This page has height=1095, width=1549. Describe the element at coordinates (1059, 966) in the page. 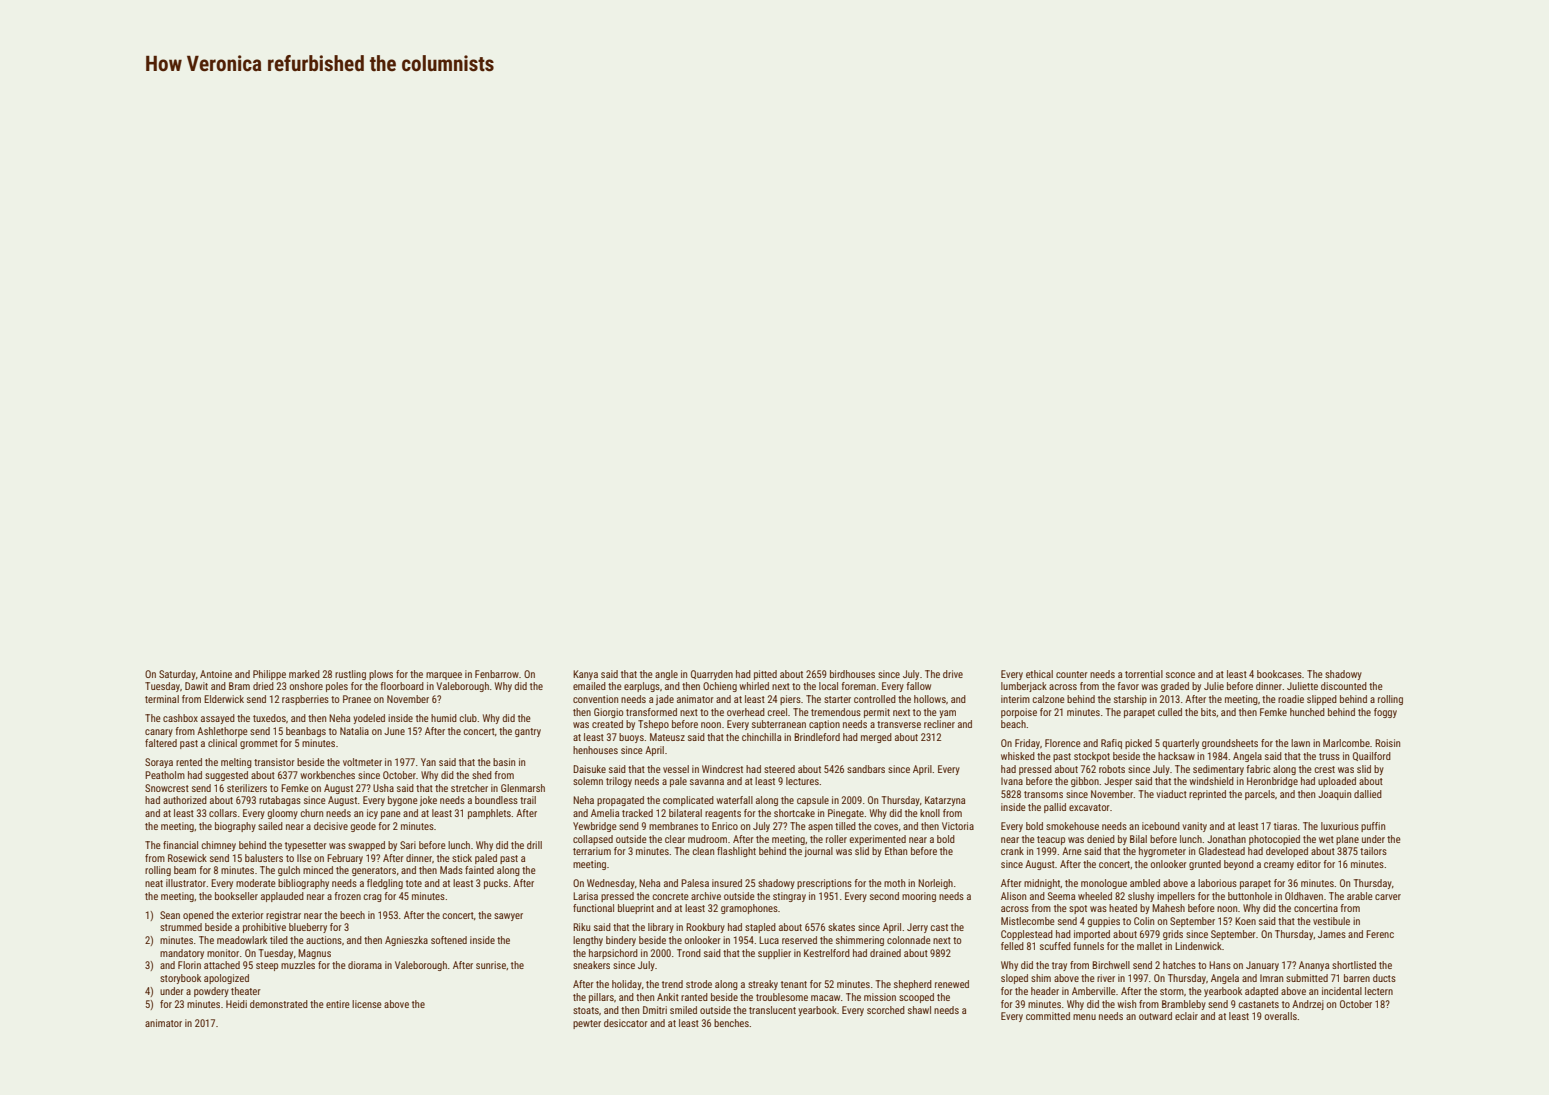

I see `tray` at that location.
